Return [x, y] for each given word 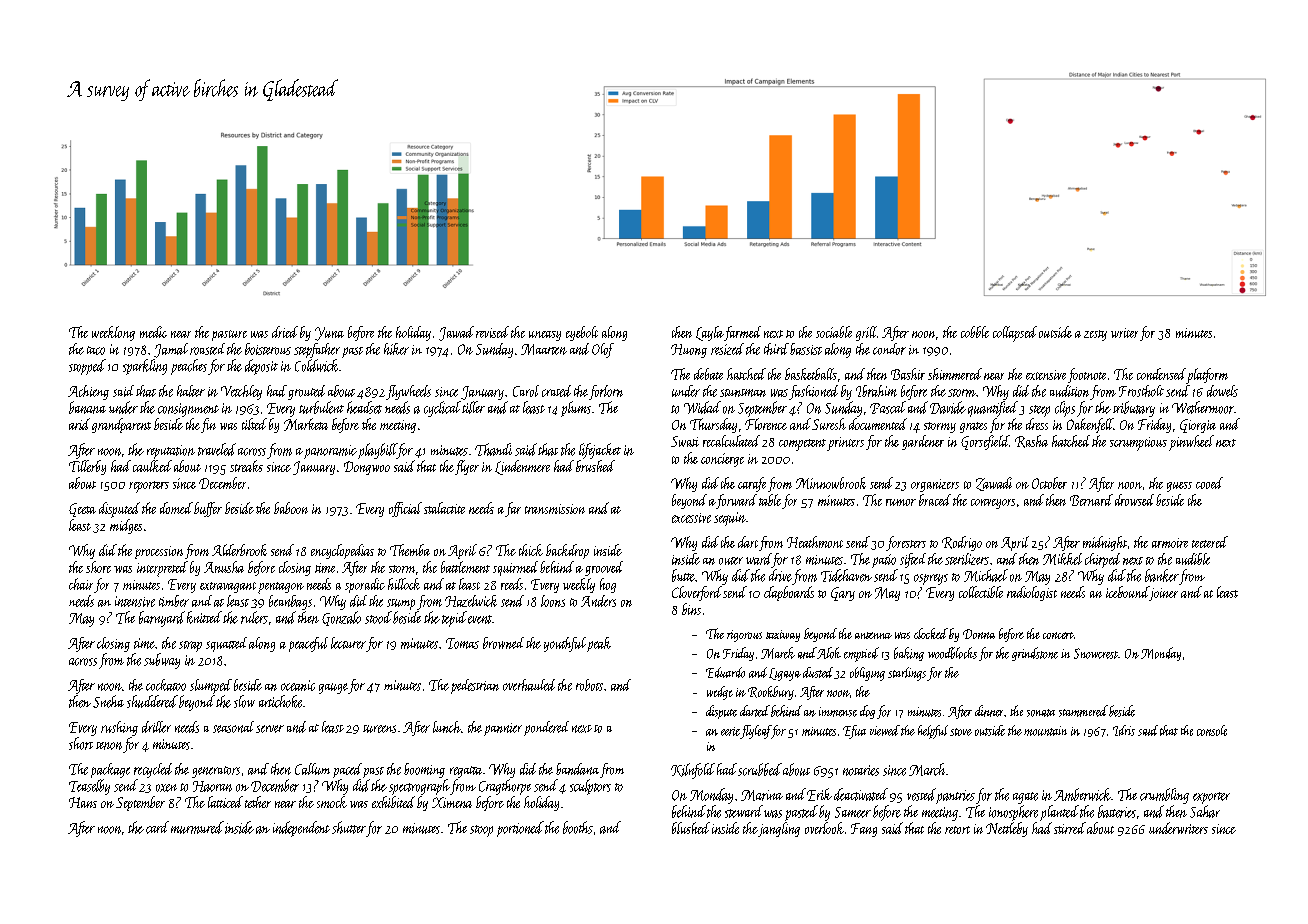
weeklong [113, 333]
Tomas [462, 643]
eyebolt [582, 333]
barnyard [162, 619]
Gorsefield [985, 442]
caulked [152, 466]
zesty [1095, 335]
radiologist [1032, 593]
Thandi [493, 449]
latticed [225, 802]
